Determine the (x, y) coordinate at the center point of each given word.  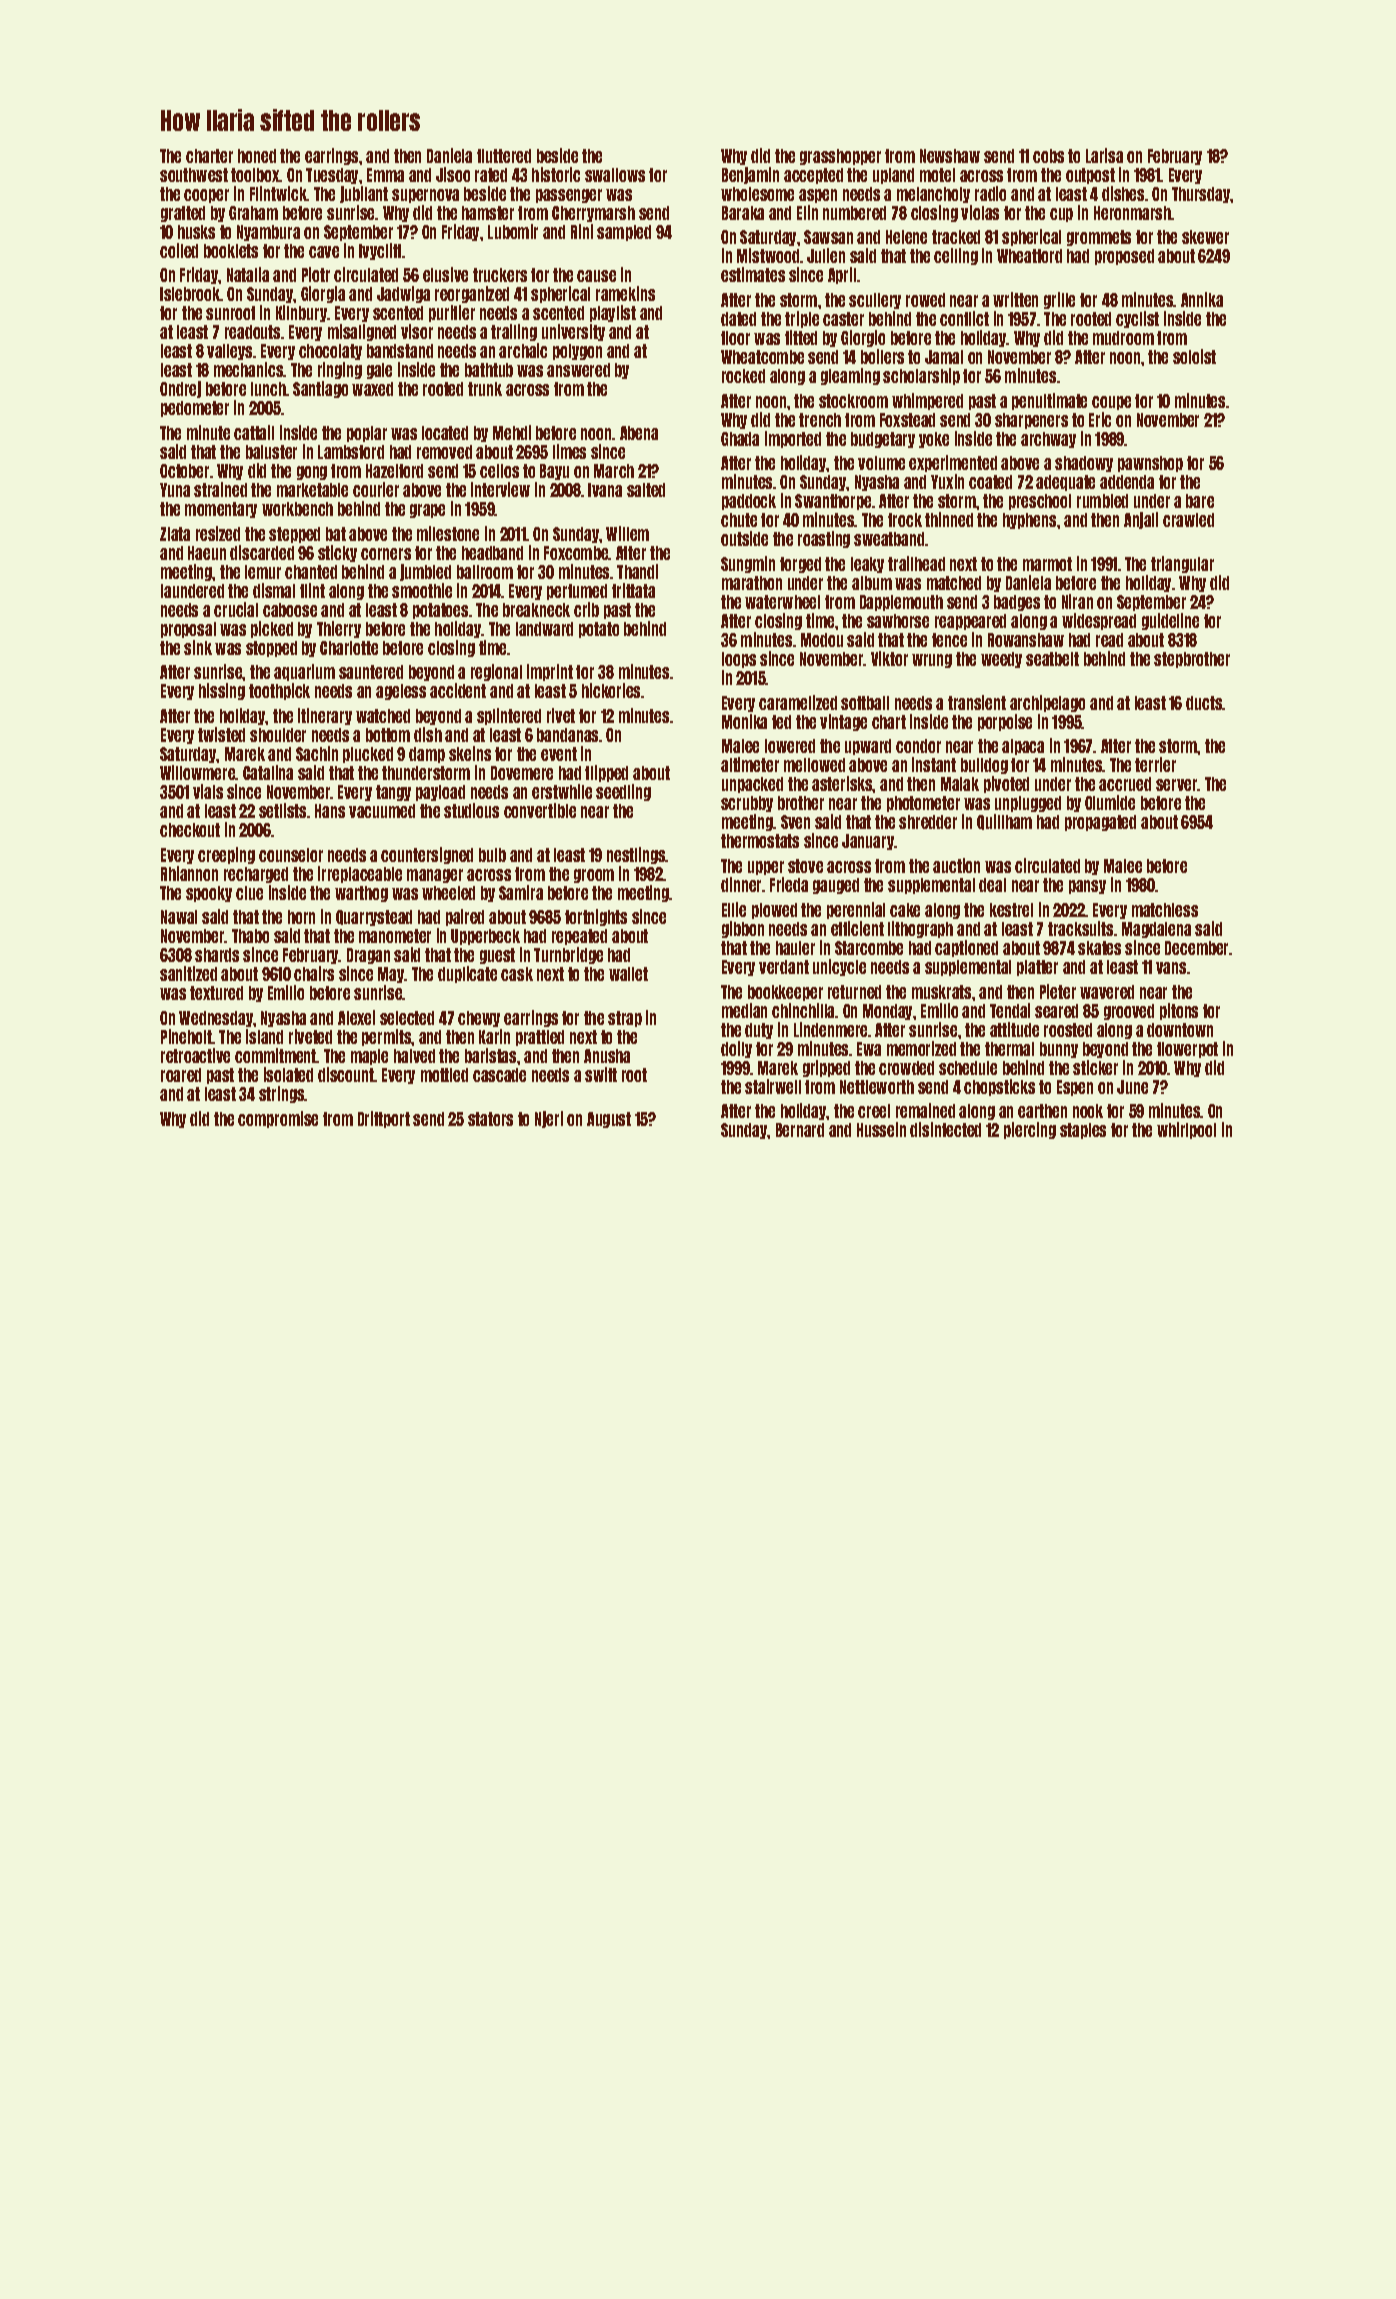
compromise (278, 1119)
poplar (367, 434)
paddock (749, 502)
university (573, 332)
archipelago (1047, 703)
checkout (190, 830)
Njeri (549, 1119)
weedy (1001, 660)
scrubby (747, 804)
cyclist (1137, 319)
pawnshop (1150, 464)
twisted (221, 734)
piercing (1030, 1130)
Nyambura (268, 233)
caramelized (798, 702)
